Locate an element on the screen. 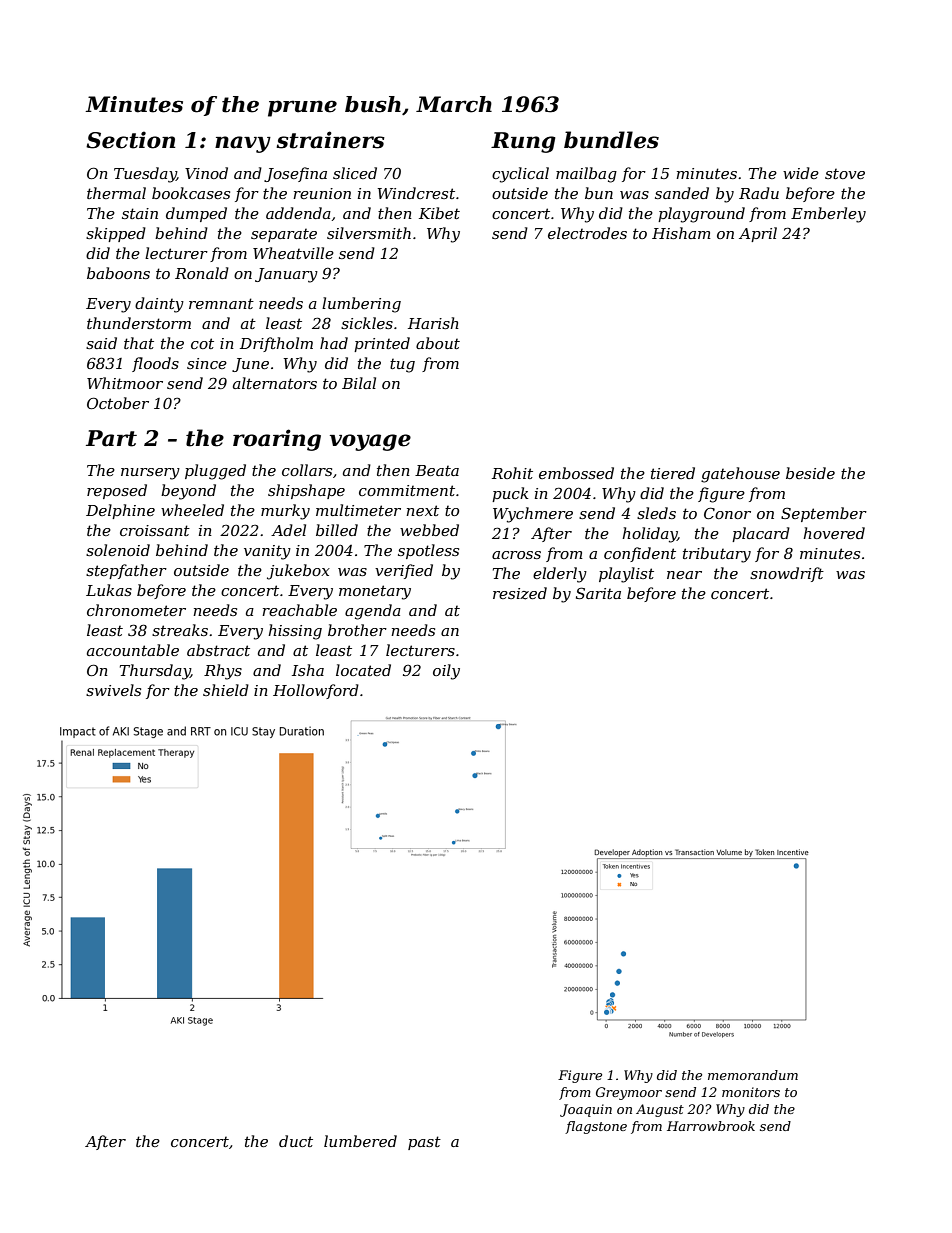 The width and height of the screenshot is (952, 1233). Harish is located at coordinates (433, 323).
